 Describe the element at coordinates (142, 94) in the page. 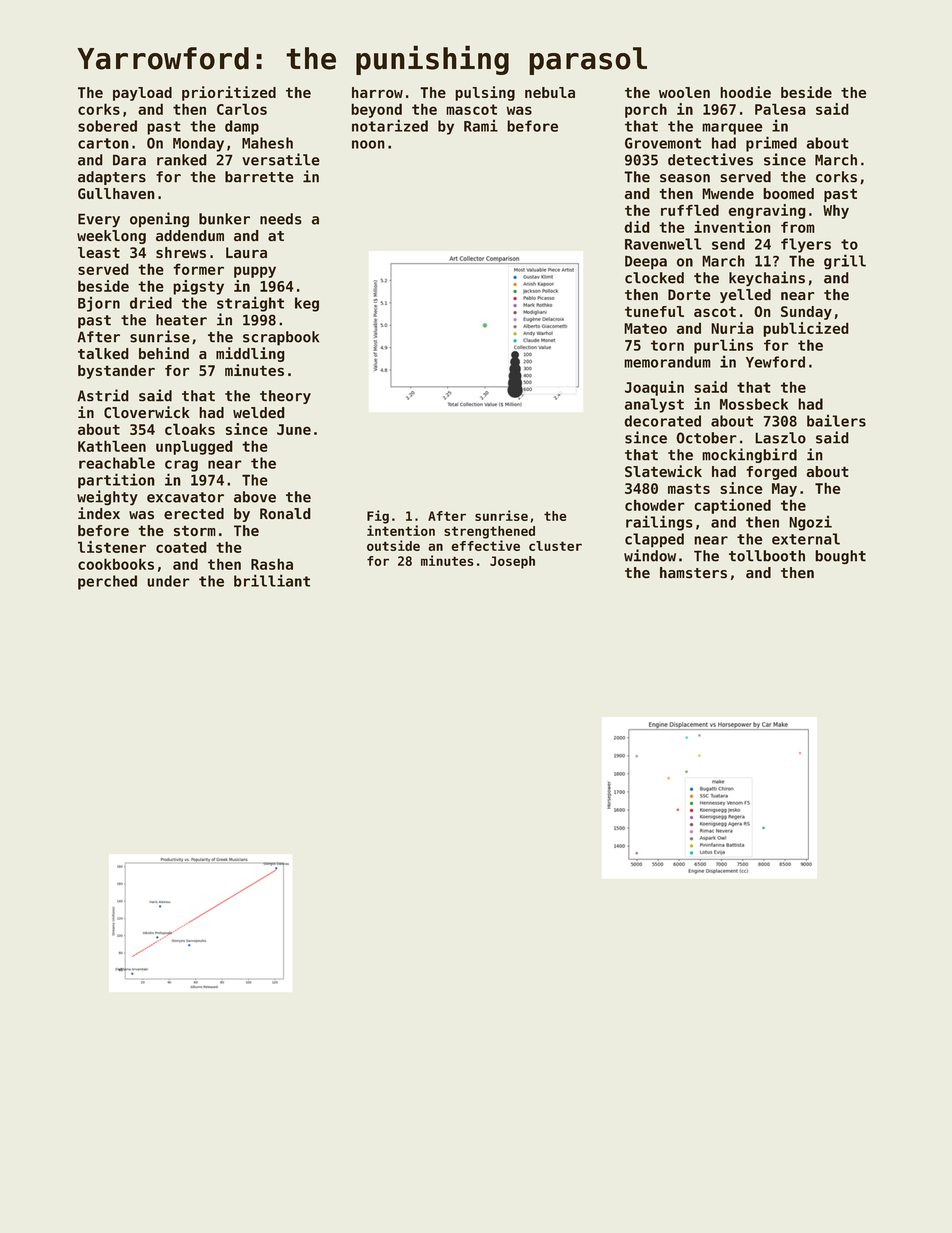

I see `payload` at that location.
